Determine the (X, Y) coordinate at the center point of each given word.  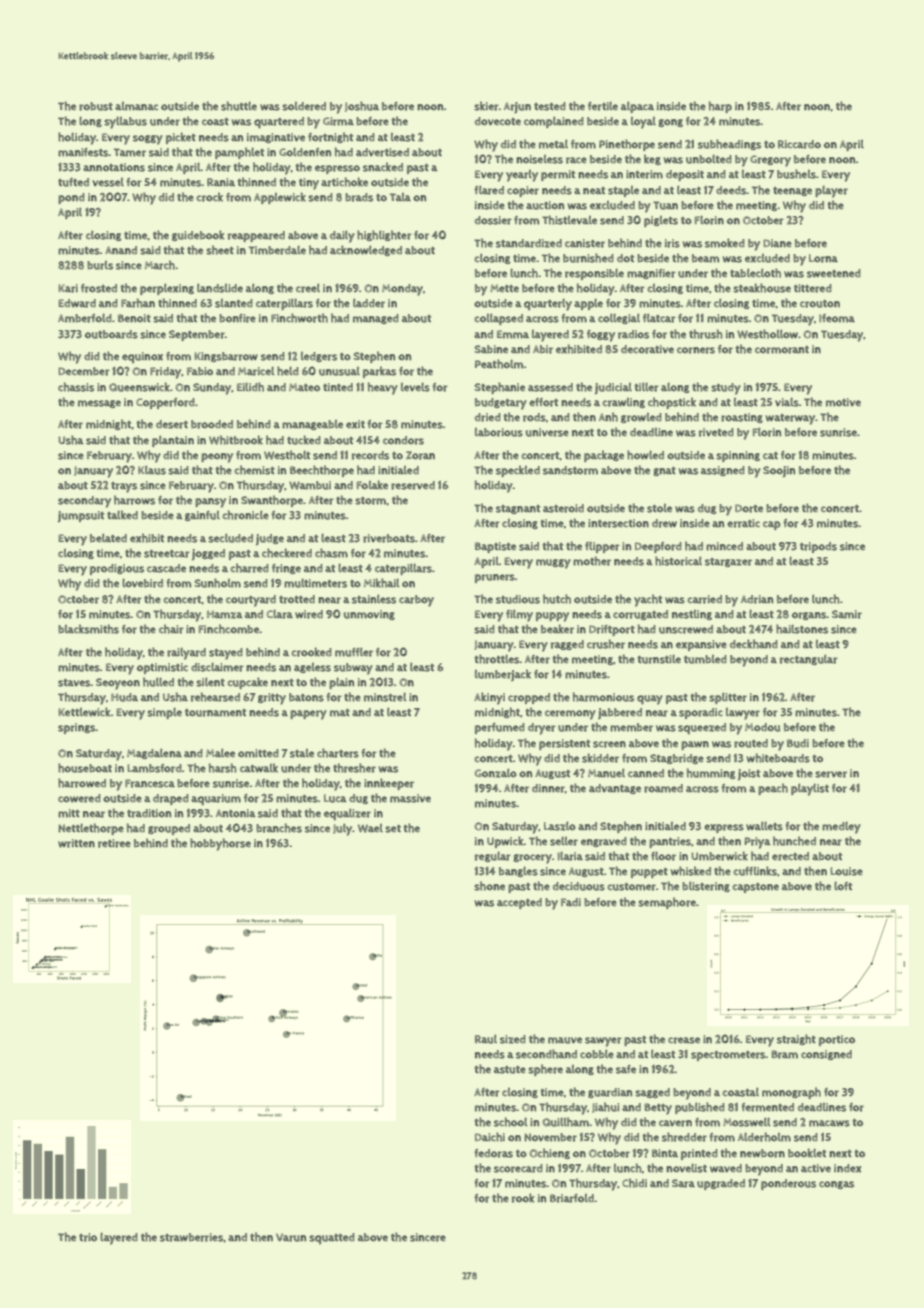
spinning (738, 456)
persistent (564, 744)
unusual (339, 371)
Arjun (517, 107)
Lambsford (155, 768)
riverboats (389, 538)
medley (841, 827)
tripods (818, 547)
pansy (210, 503)
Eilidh (250, 387)
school (510, 1122)
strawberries (191, 1237)
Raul (486, 1039)
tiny (309, 184)
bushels (796, 174)
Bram (784, 1054)
